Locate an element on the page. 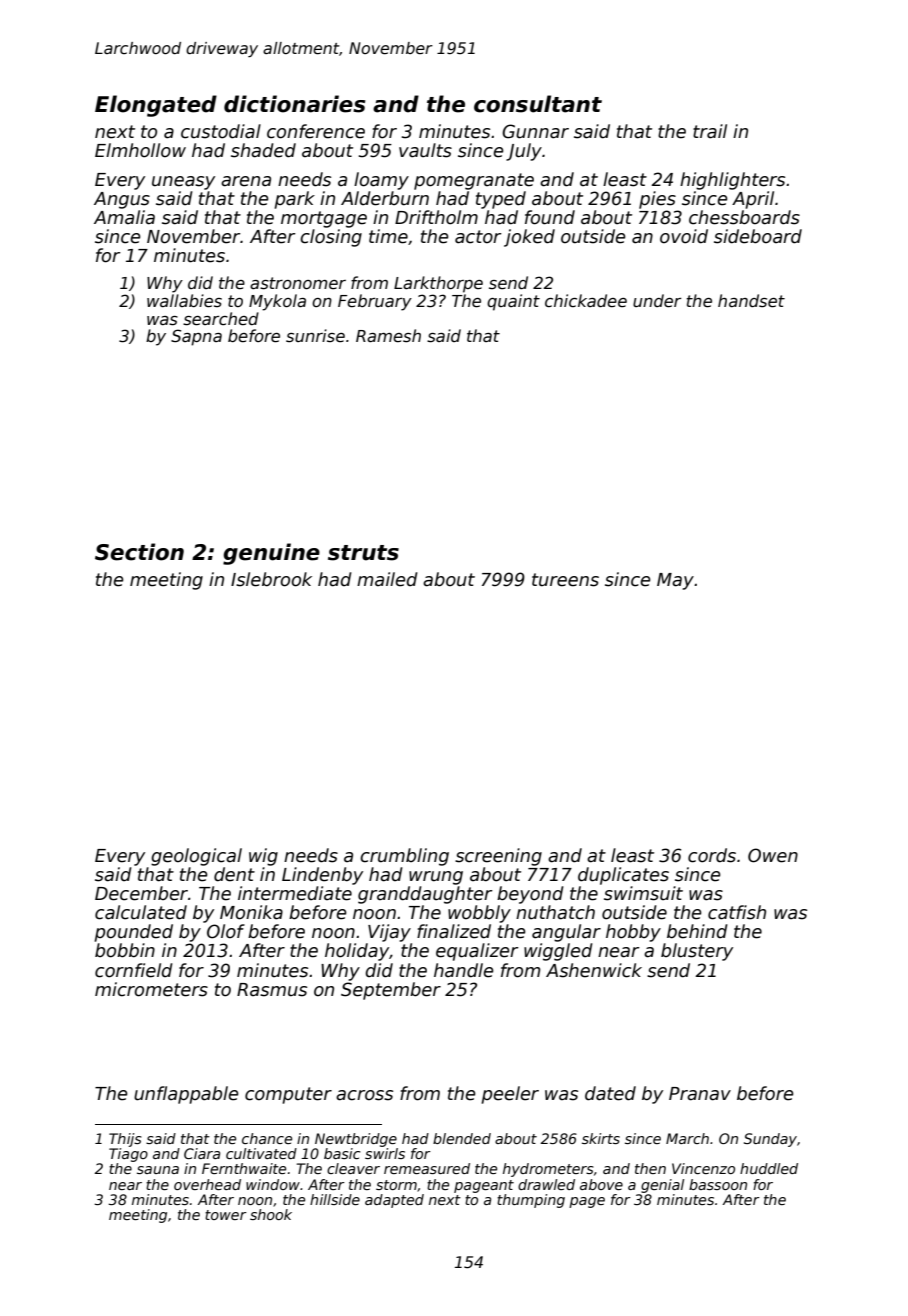 Image resolution: width=908 pixels, height=1316 pixels. September is located at coordinates (391, 991).
